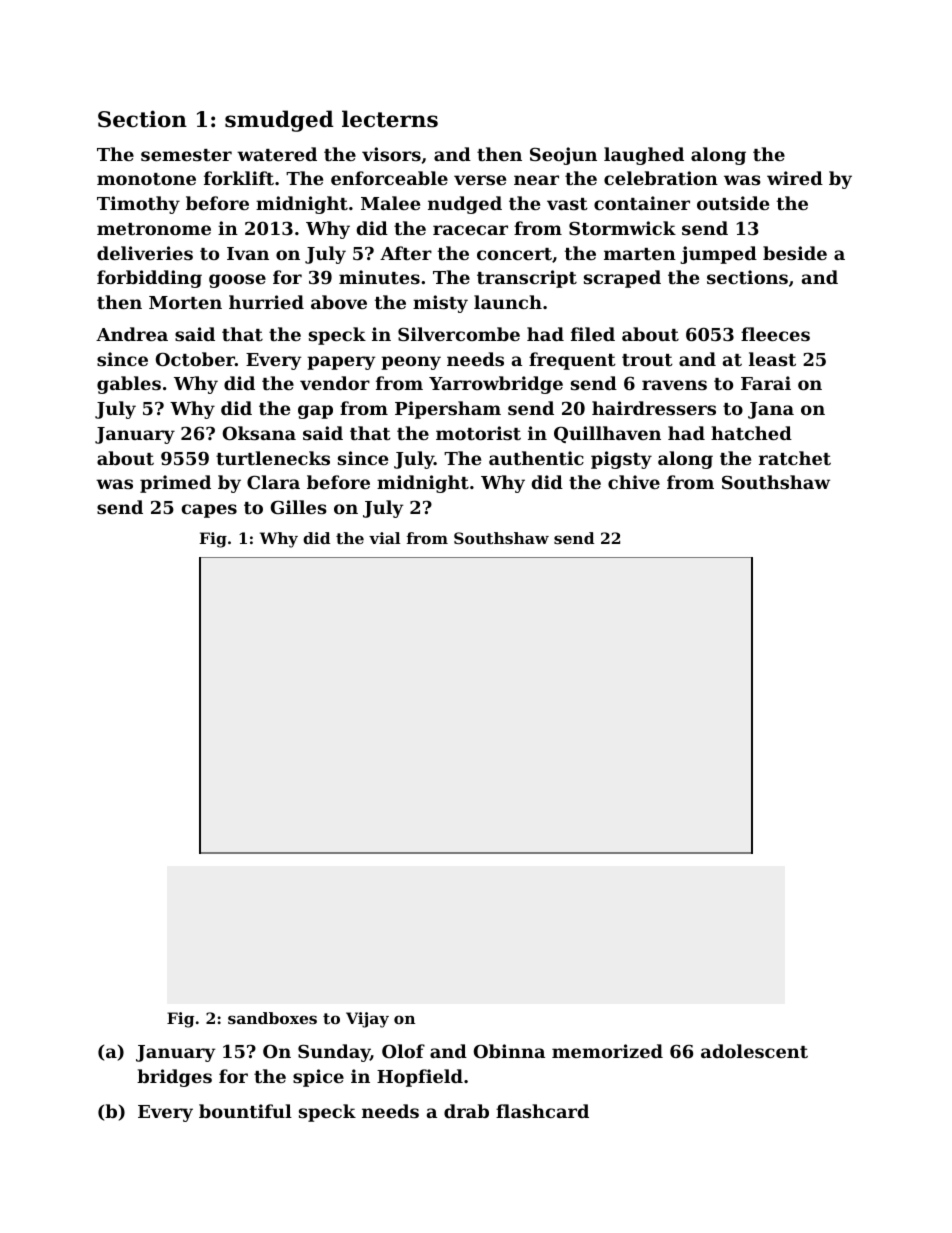 This screenshot has height=1233, width=952. I want to click on smudged, so click(279, 121).
